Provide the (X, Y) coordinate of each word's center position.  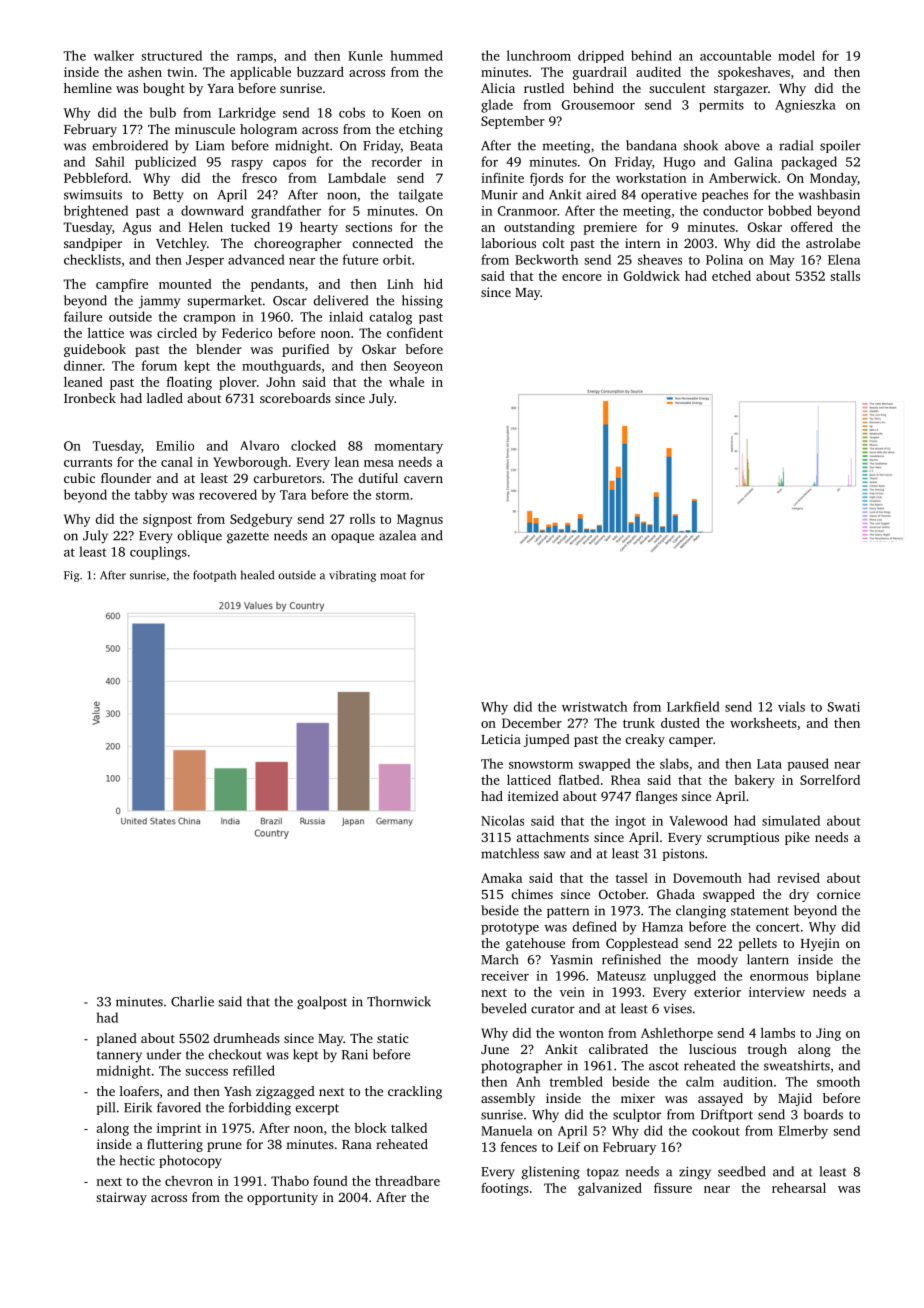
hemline (88, 88)
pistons (683, 855)
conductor (733, 210)
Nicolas (502, 820)
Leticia (501, 739)
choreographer (298, 244)
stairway (121, 1198)
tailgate (421, 196)
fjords (546, 179)
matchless (510, 853)
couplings (158, 553)
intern (642, 243)
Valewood (698, 820)
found (330, 1181)
